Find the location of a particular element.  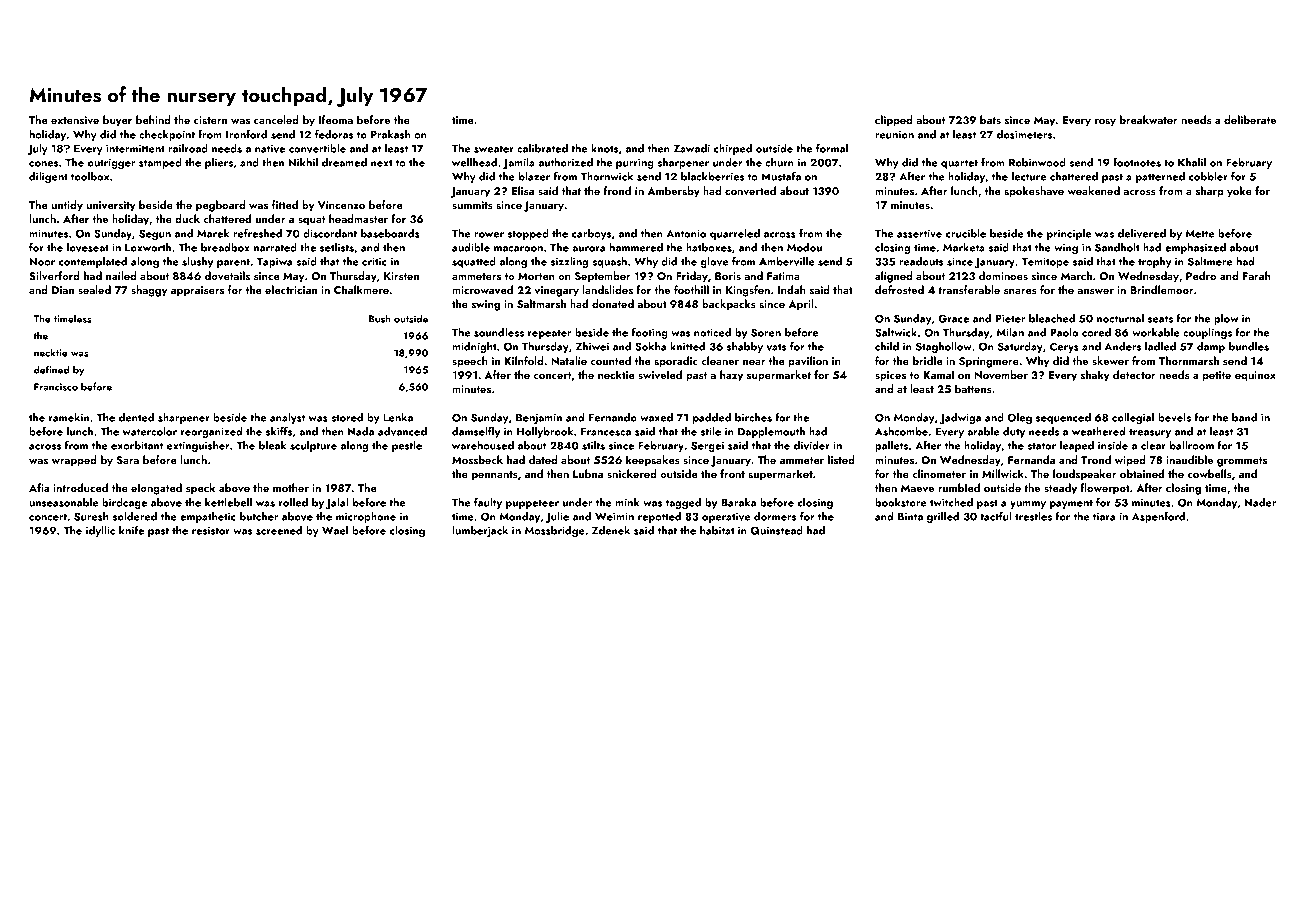

duck is located at coordinates (187, 218).
